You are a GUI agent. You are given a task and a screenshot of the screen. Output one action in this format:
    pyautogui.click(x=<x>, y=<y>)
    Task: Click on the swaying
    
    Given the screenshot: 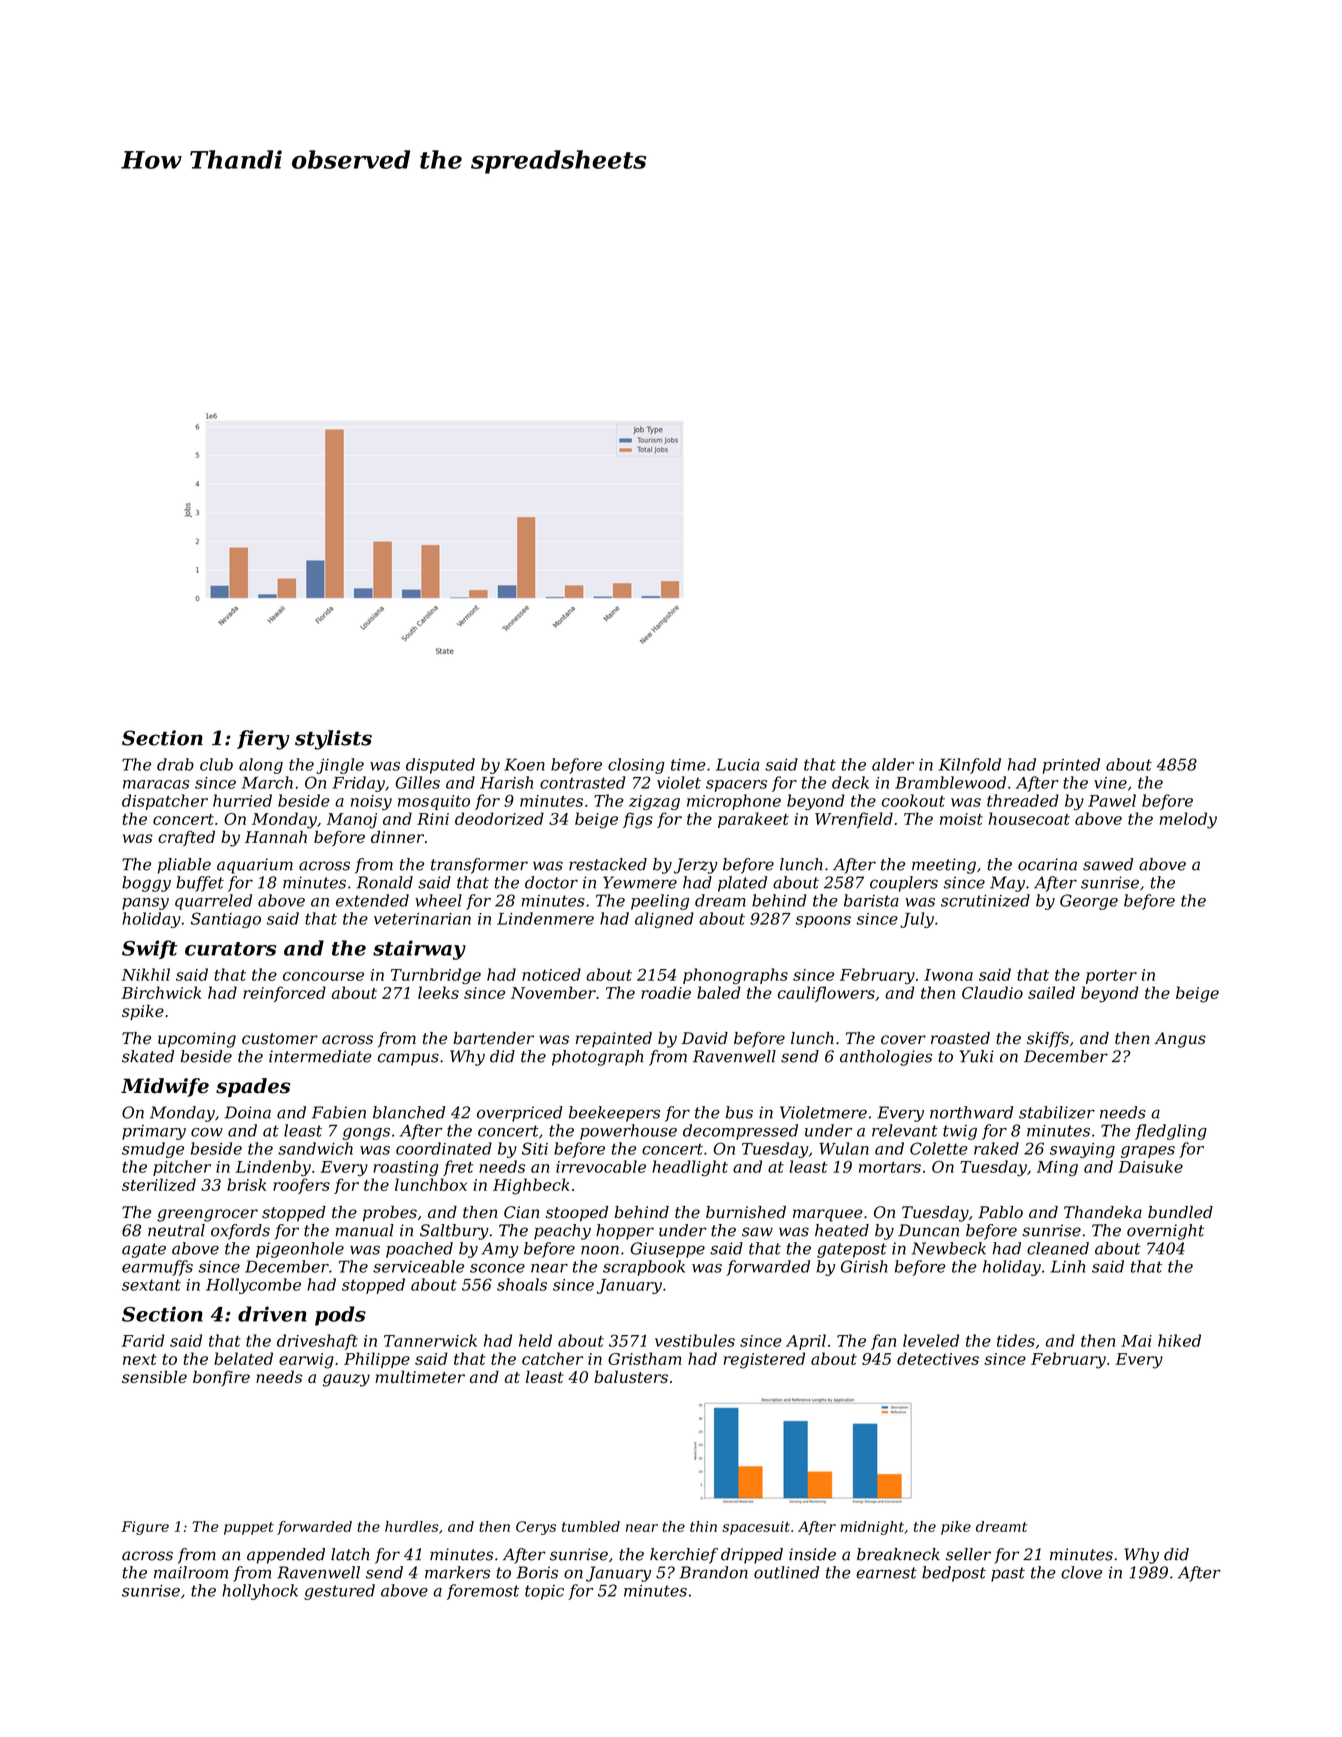 What is the action you would take?
    pyautogui.click(x=1082, y=1150)
